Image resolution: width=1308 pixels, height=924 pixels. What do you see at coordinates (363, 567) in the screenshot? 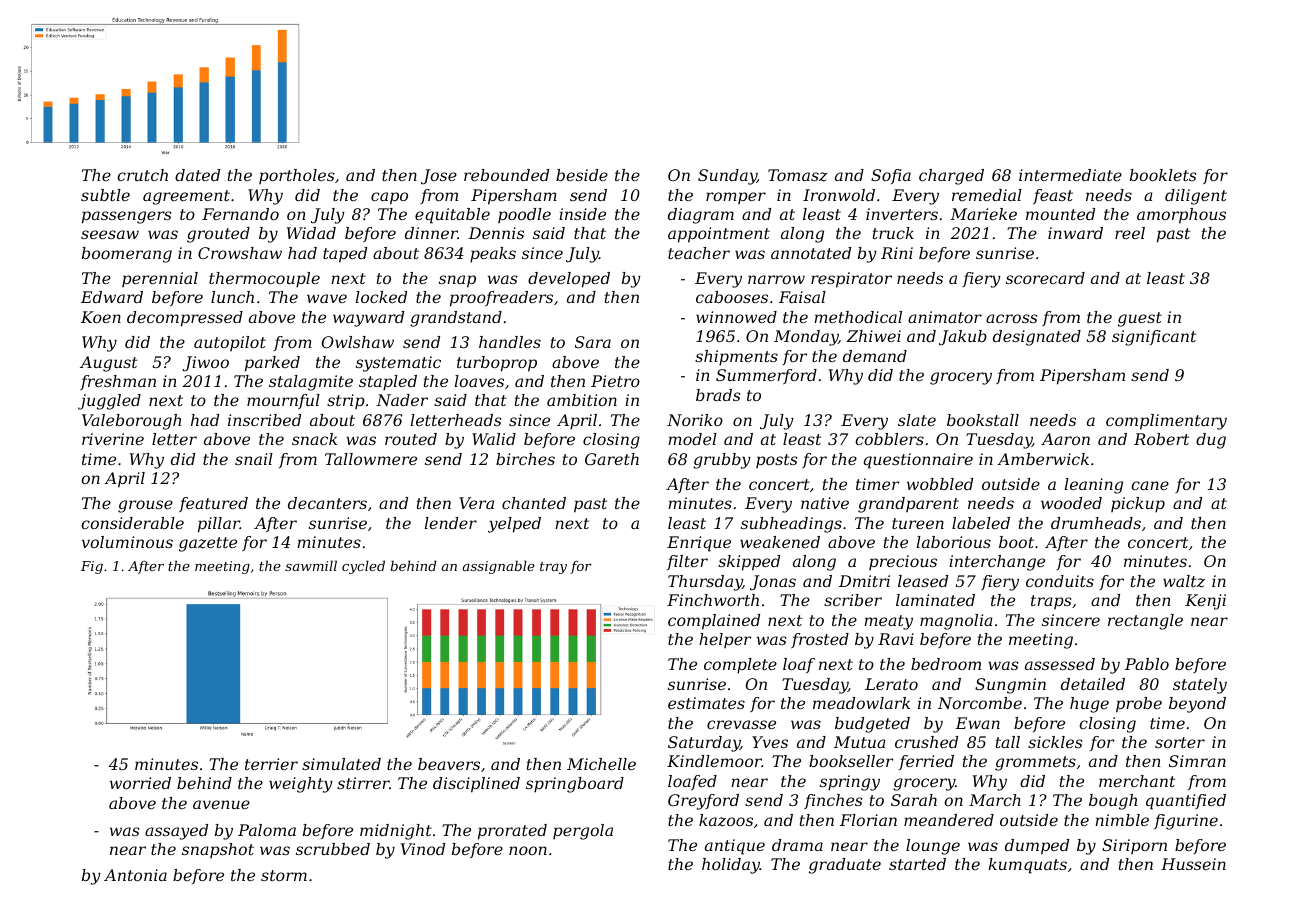
I see `cycled` at bounding box center [363, 567].
